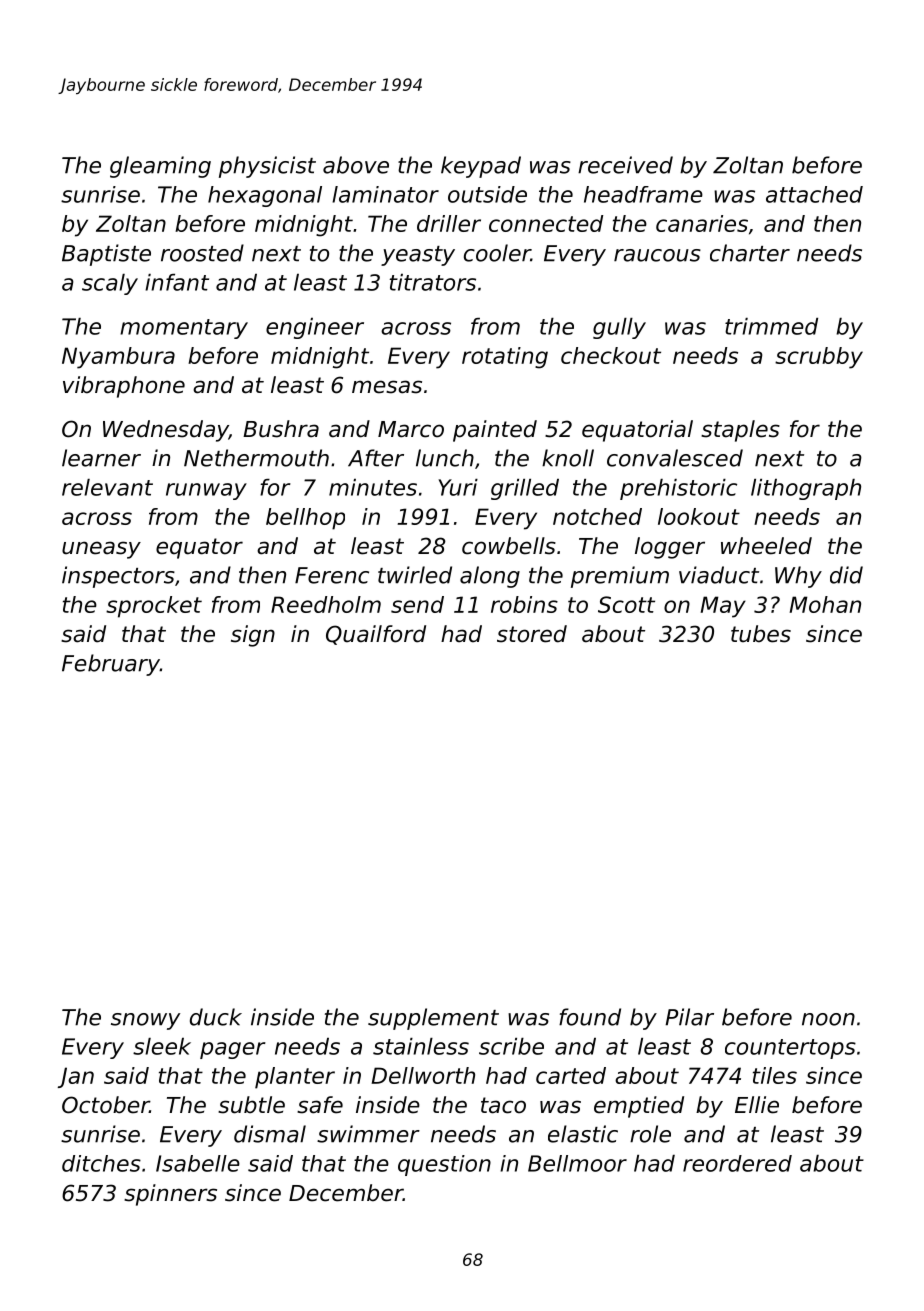 The image size is (924, 1311). What do you see at coordinates (170, 1195) in the screenshot?
I see `spinners` at bounding box center [170, 1195].
